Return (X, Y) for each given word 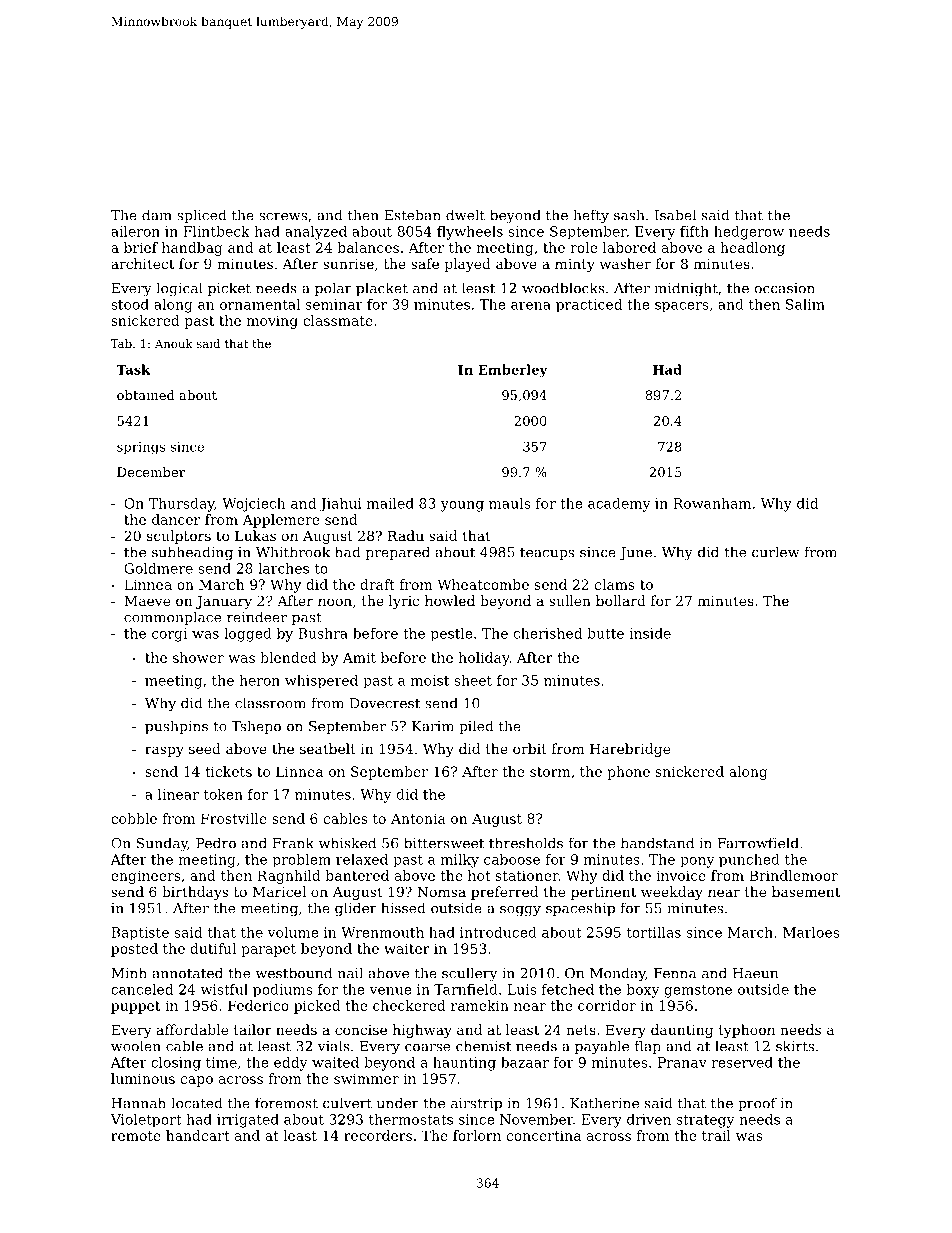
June (635, 553)
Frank (293, 843)
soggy (520, 911)
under (398, 1103)
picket (229, 289)
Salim (805, 304)
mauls (509, 503)
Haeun (755, 973)
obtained (146, 395)
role (583, 247)
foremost (286, 1103)
